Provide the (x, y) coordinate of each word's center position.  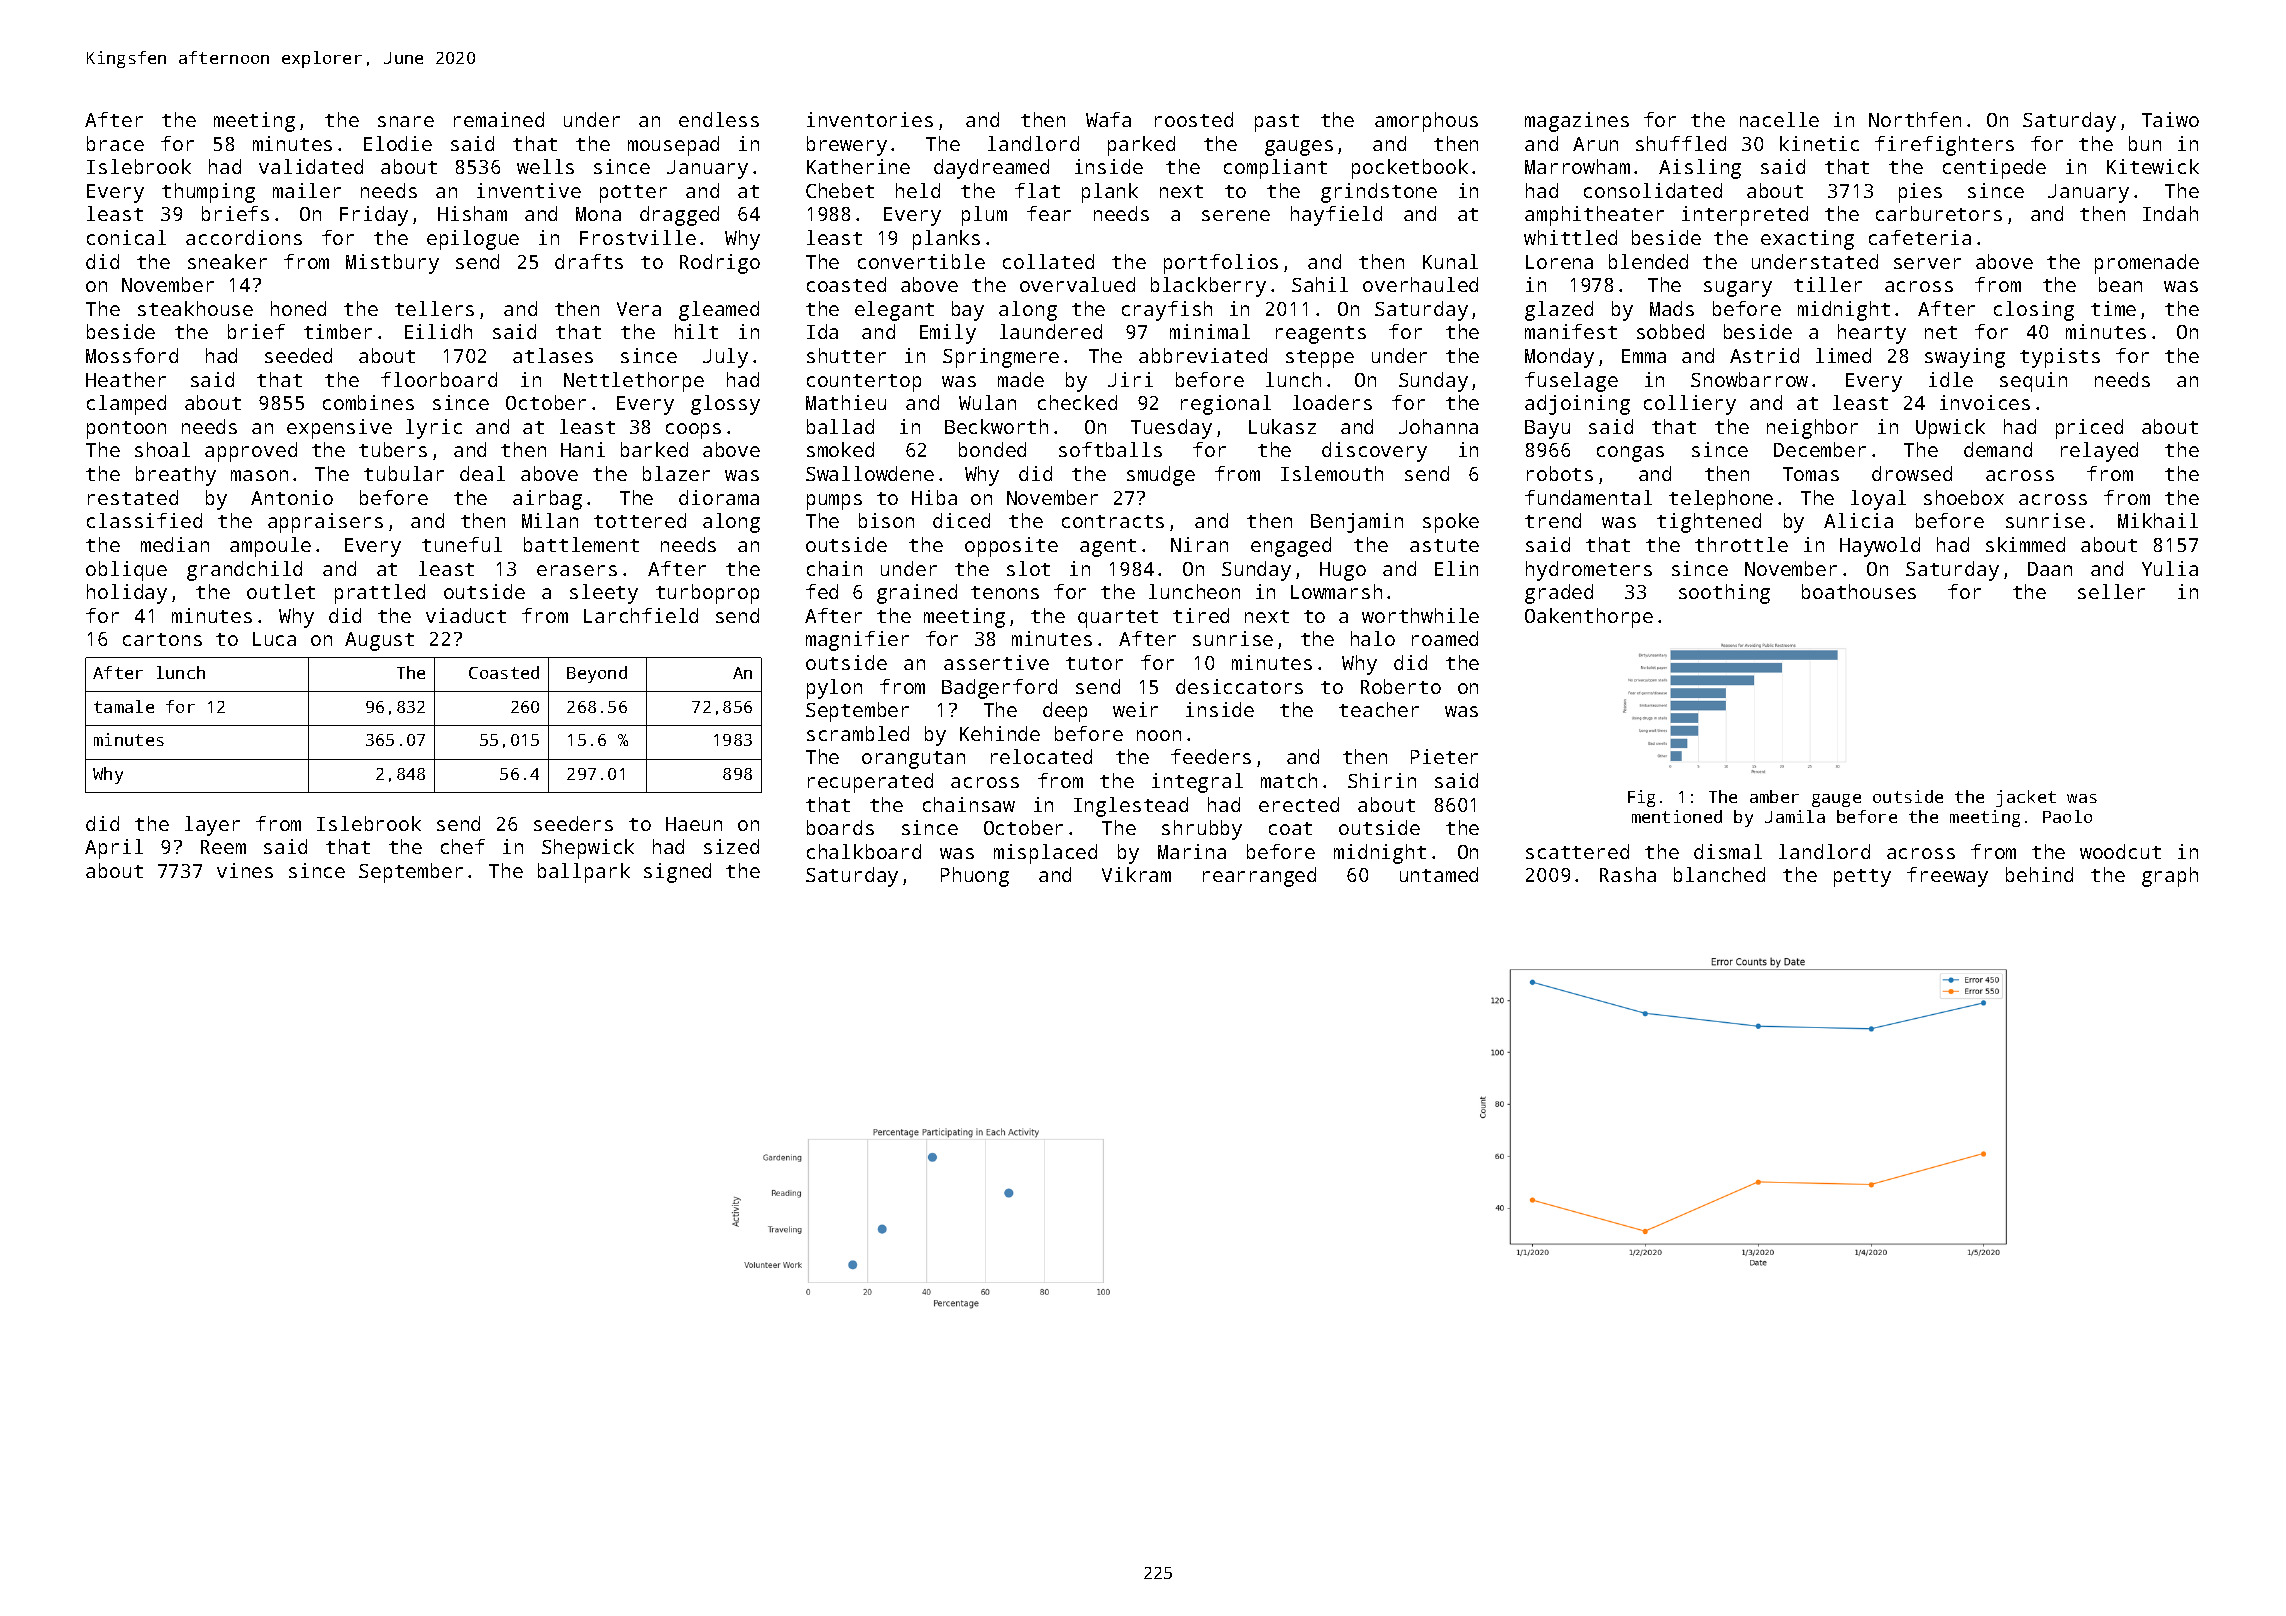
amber (1774, 796)
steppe (1320, 359)
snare (406, 121)
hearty (1872, 334)
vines (245, 870)
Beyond (597, 674)
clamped (126, 405)
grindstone (1379, 193)
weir (1135, 709)
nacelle (1779, 119)
